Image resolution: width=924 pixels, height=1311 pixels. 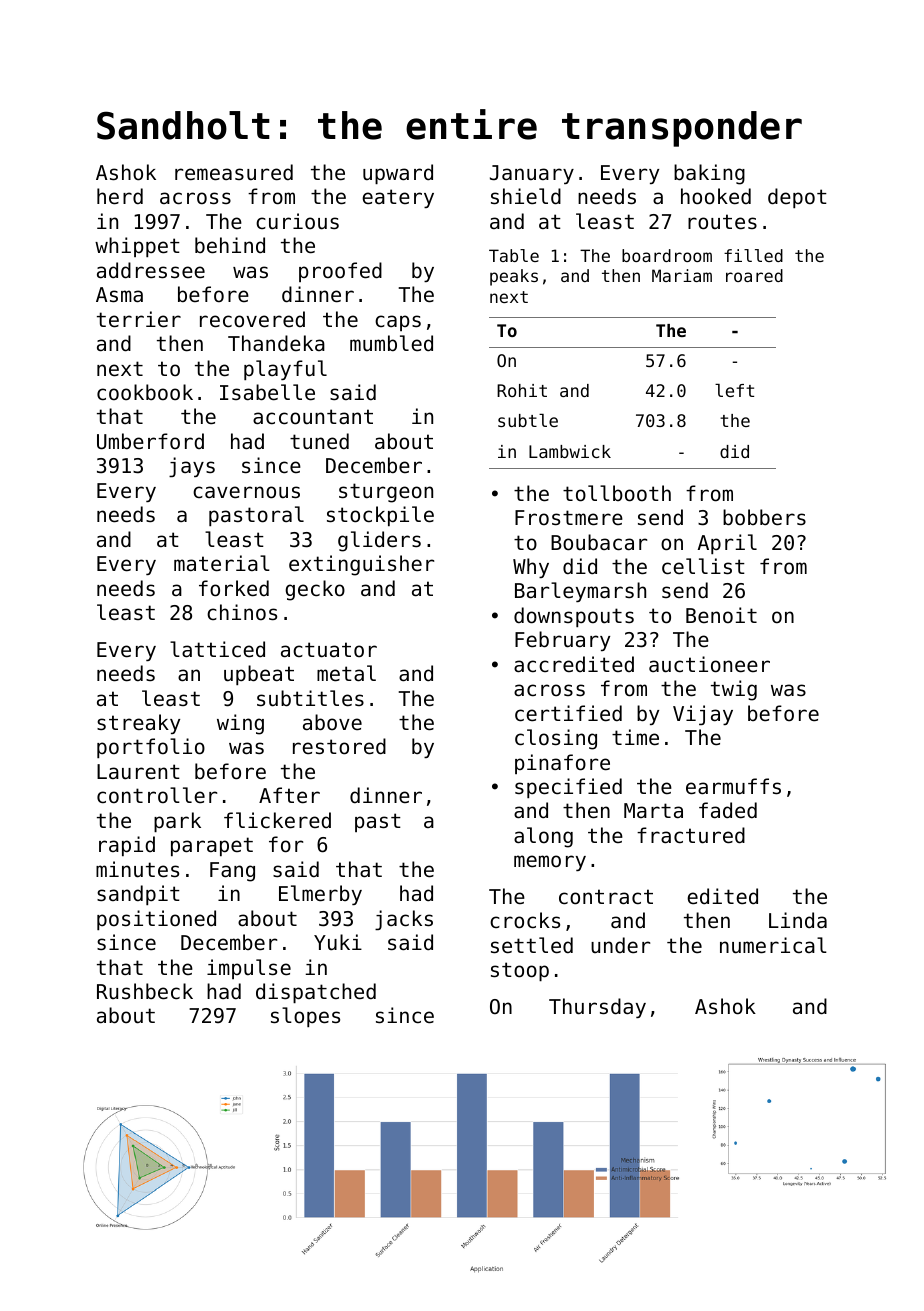 What do you see at coordinates (145, 991) in the screenshot?
I see `Rushbeck` at bounding box center [145, 991].
